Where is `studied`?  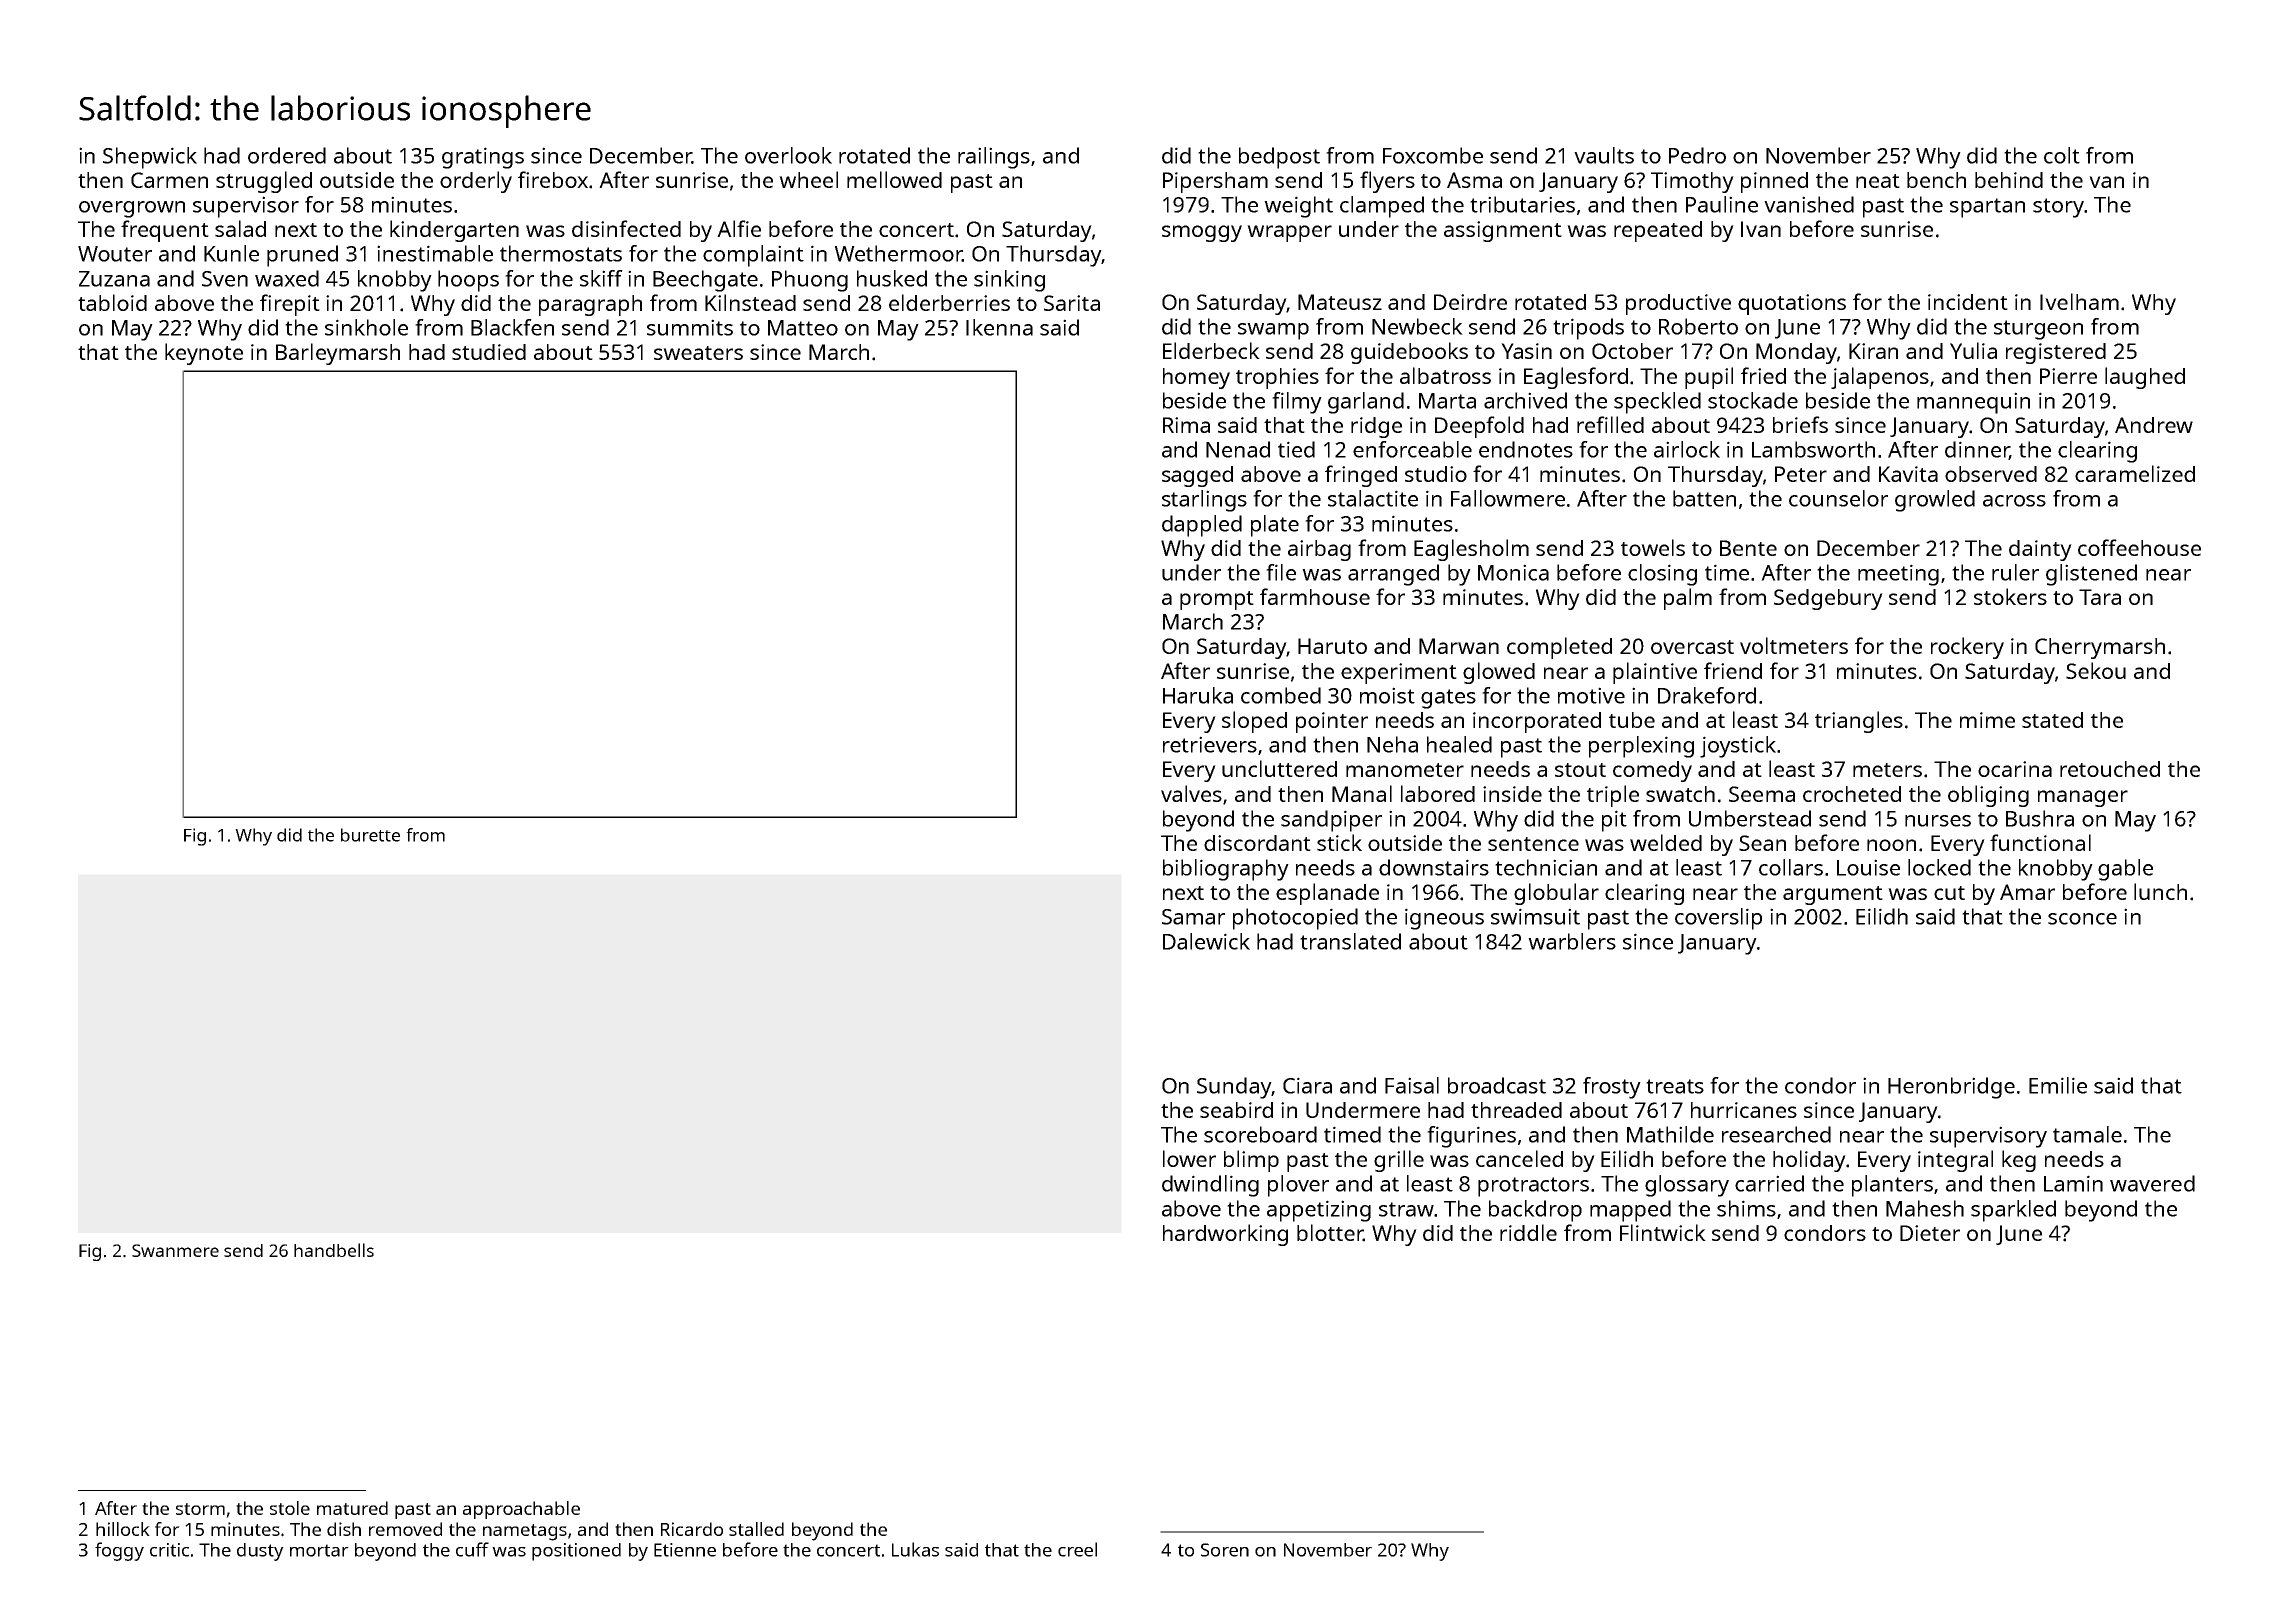
studied is located at coordinates (489, 352).
